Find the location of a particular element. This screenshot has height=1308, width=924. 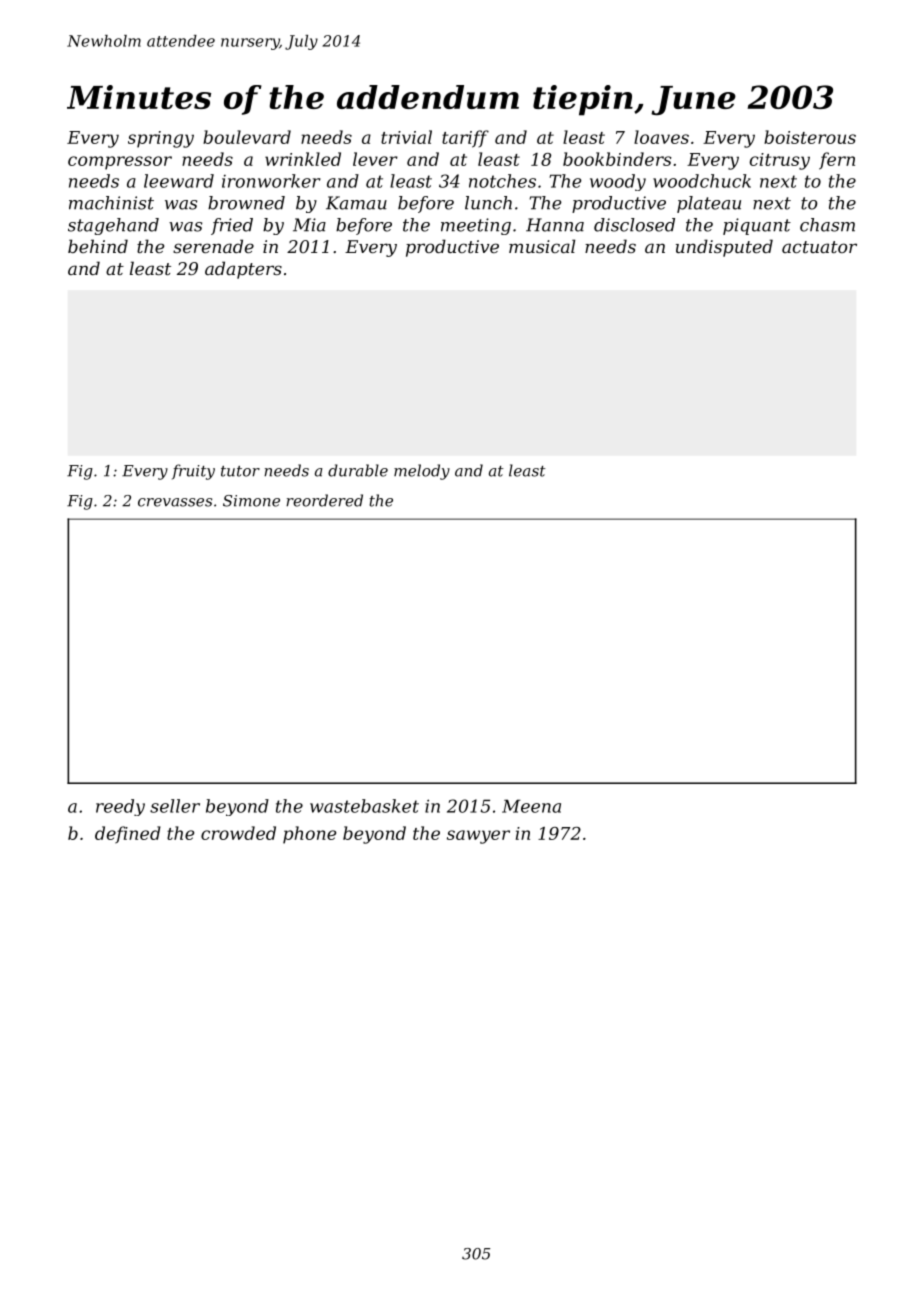

fruity is located at coordinates (193, 472).
